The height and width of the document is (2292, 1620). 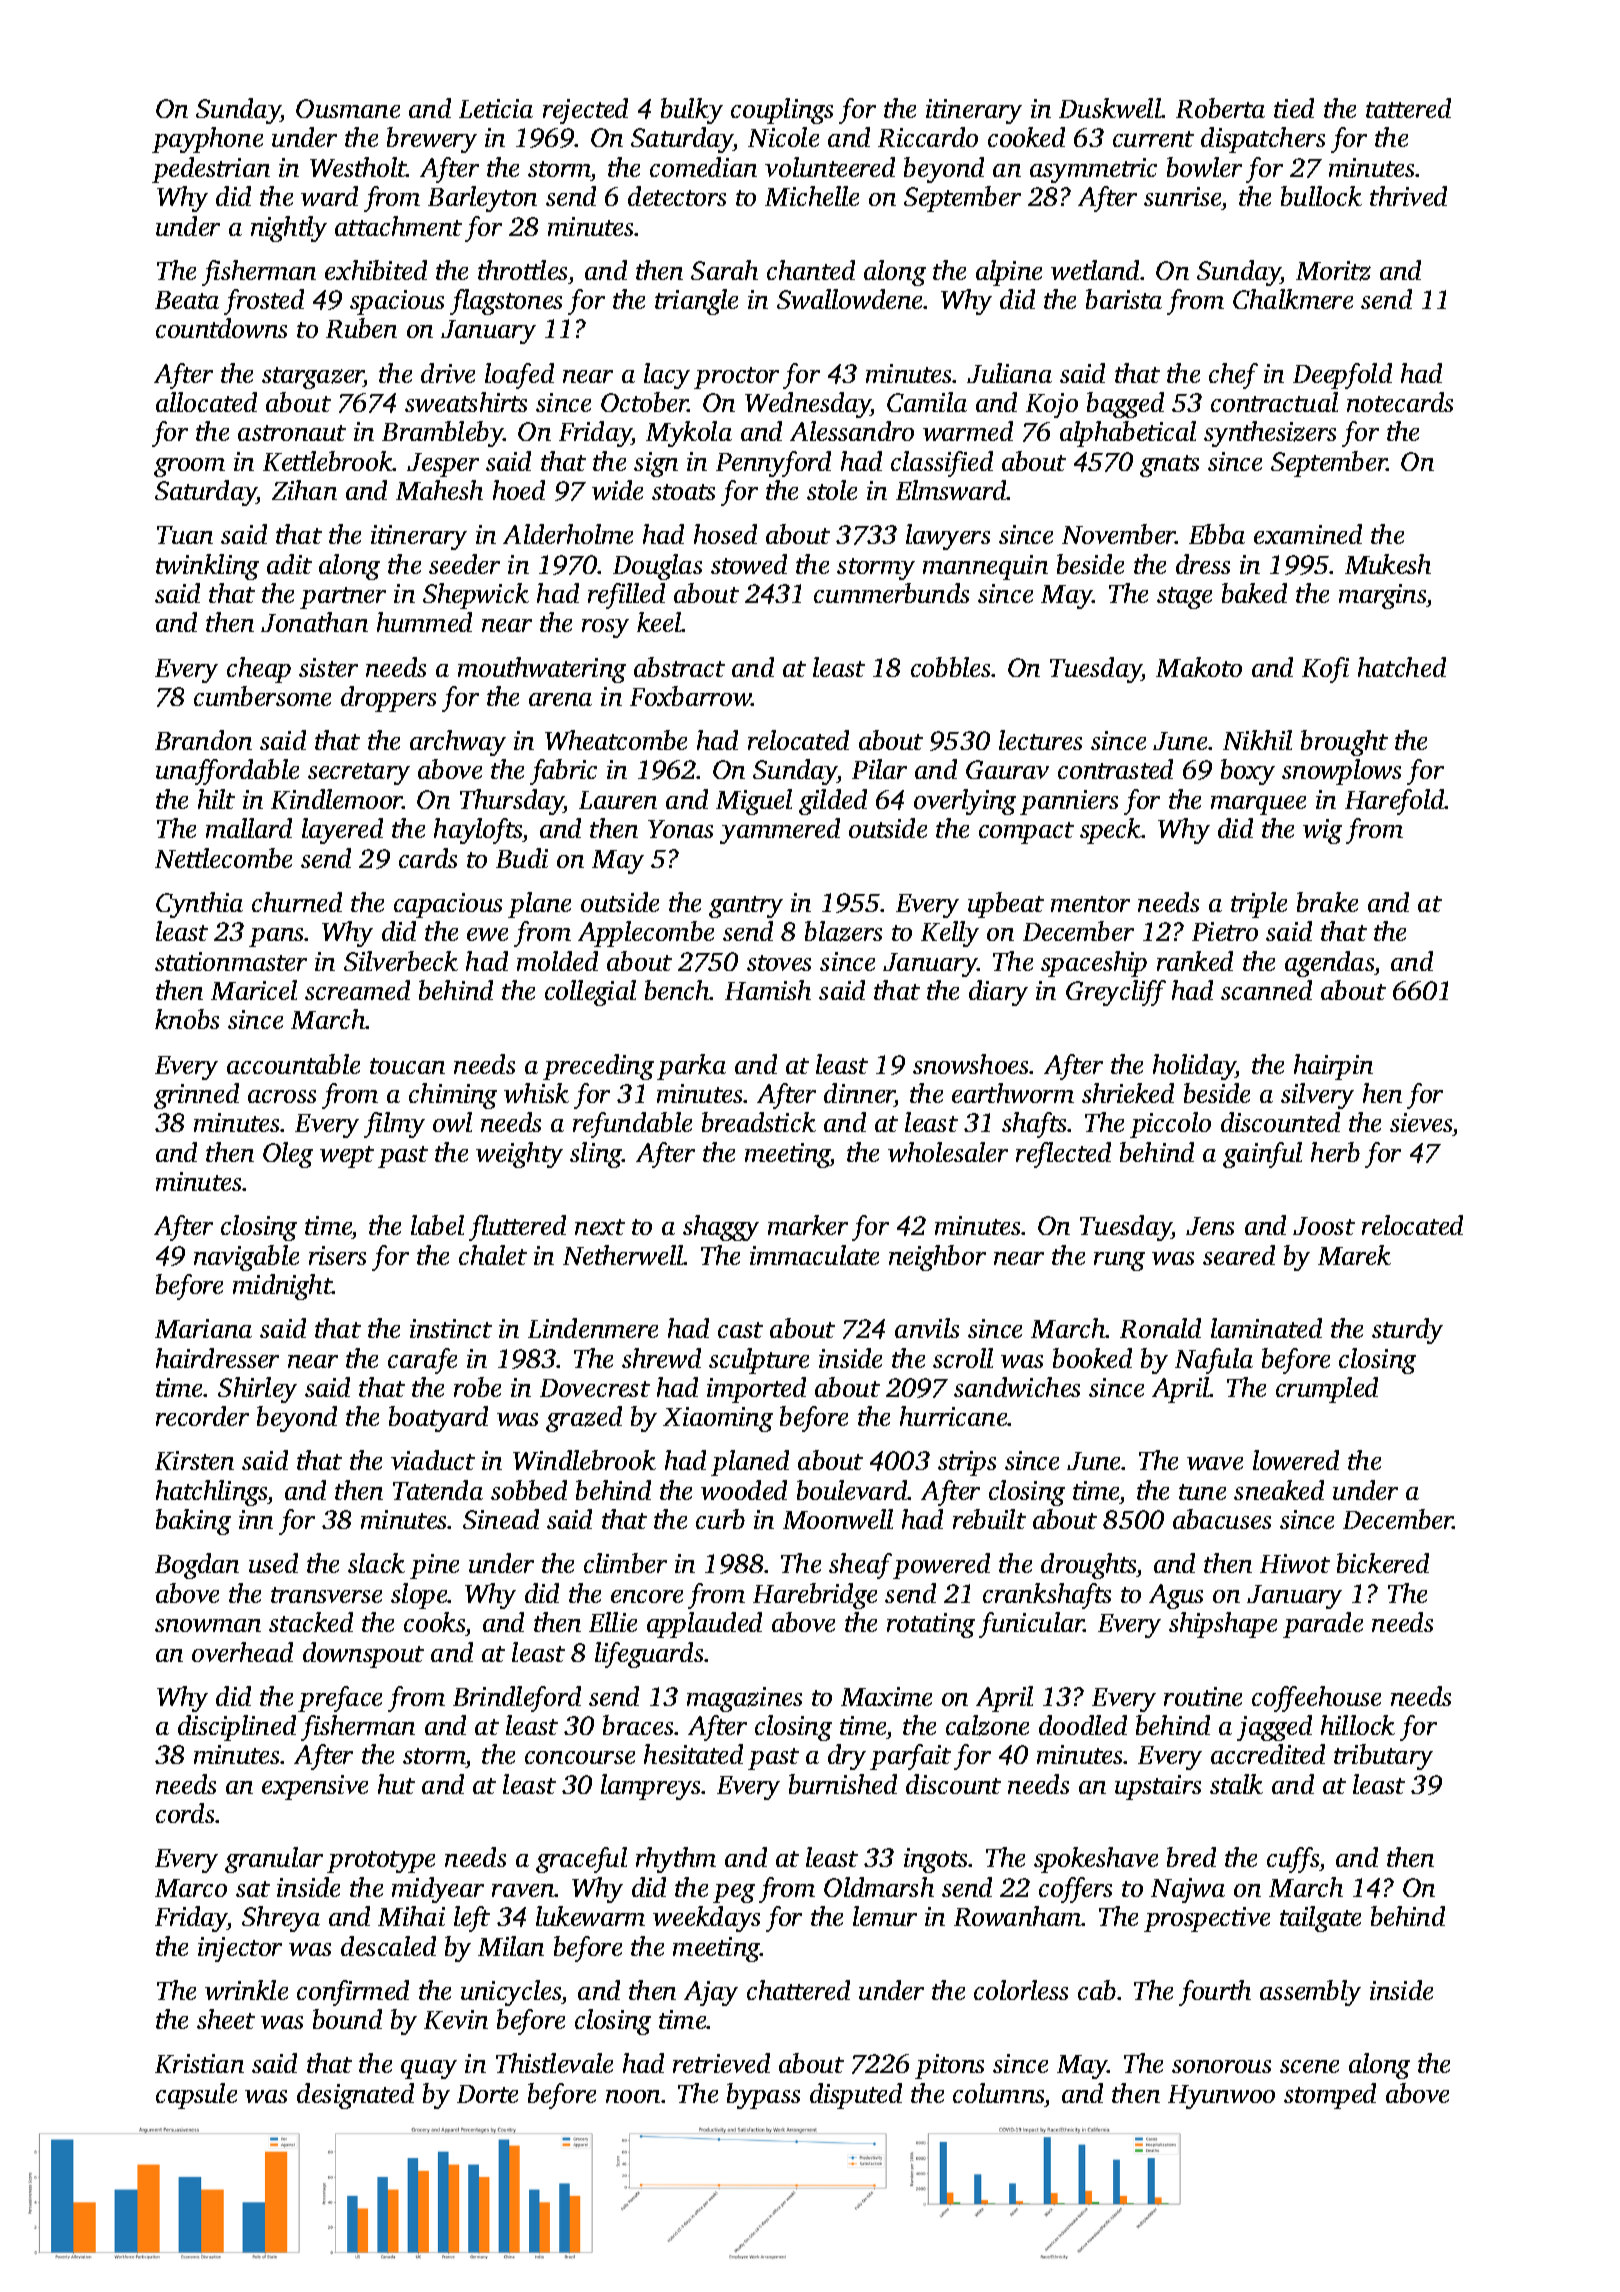 What do you see at coordinates (1333, 271) in the document?
I see `Moritz` at bounding box center [1333, 271].
